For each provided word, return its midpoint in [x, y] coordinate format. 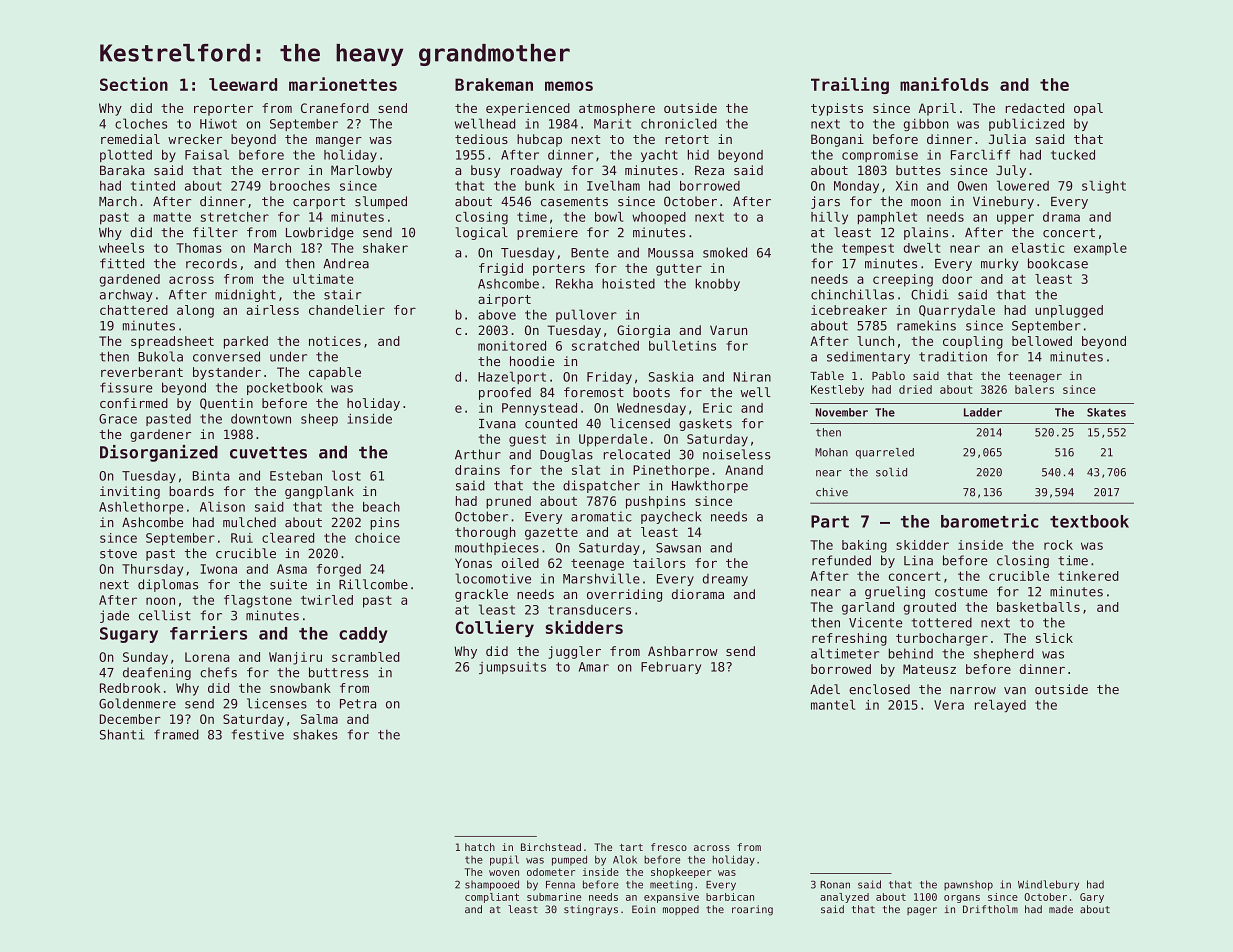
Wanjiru [295, 658]
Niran [752, 377]
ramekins [926, 325]
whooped [659, 218]
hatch [480, 847]
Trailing [850, 85]
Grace [118, 419]
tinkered [1088, 576]
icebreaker [849, 310]
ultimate [323, 279]
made [1061, 909]
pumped [569, 860]
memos [569, 86]
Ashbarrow [683, 651]
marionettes [343, 84]
